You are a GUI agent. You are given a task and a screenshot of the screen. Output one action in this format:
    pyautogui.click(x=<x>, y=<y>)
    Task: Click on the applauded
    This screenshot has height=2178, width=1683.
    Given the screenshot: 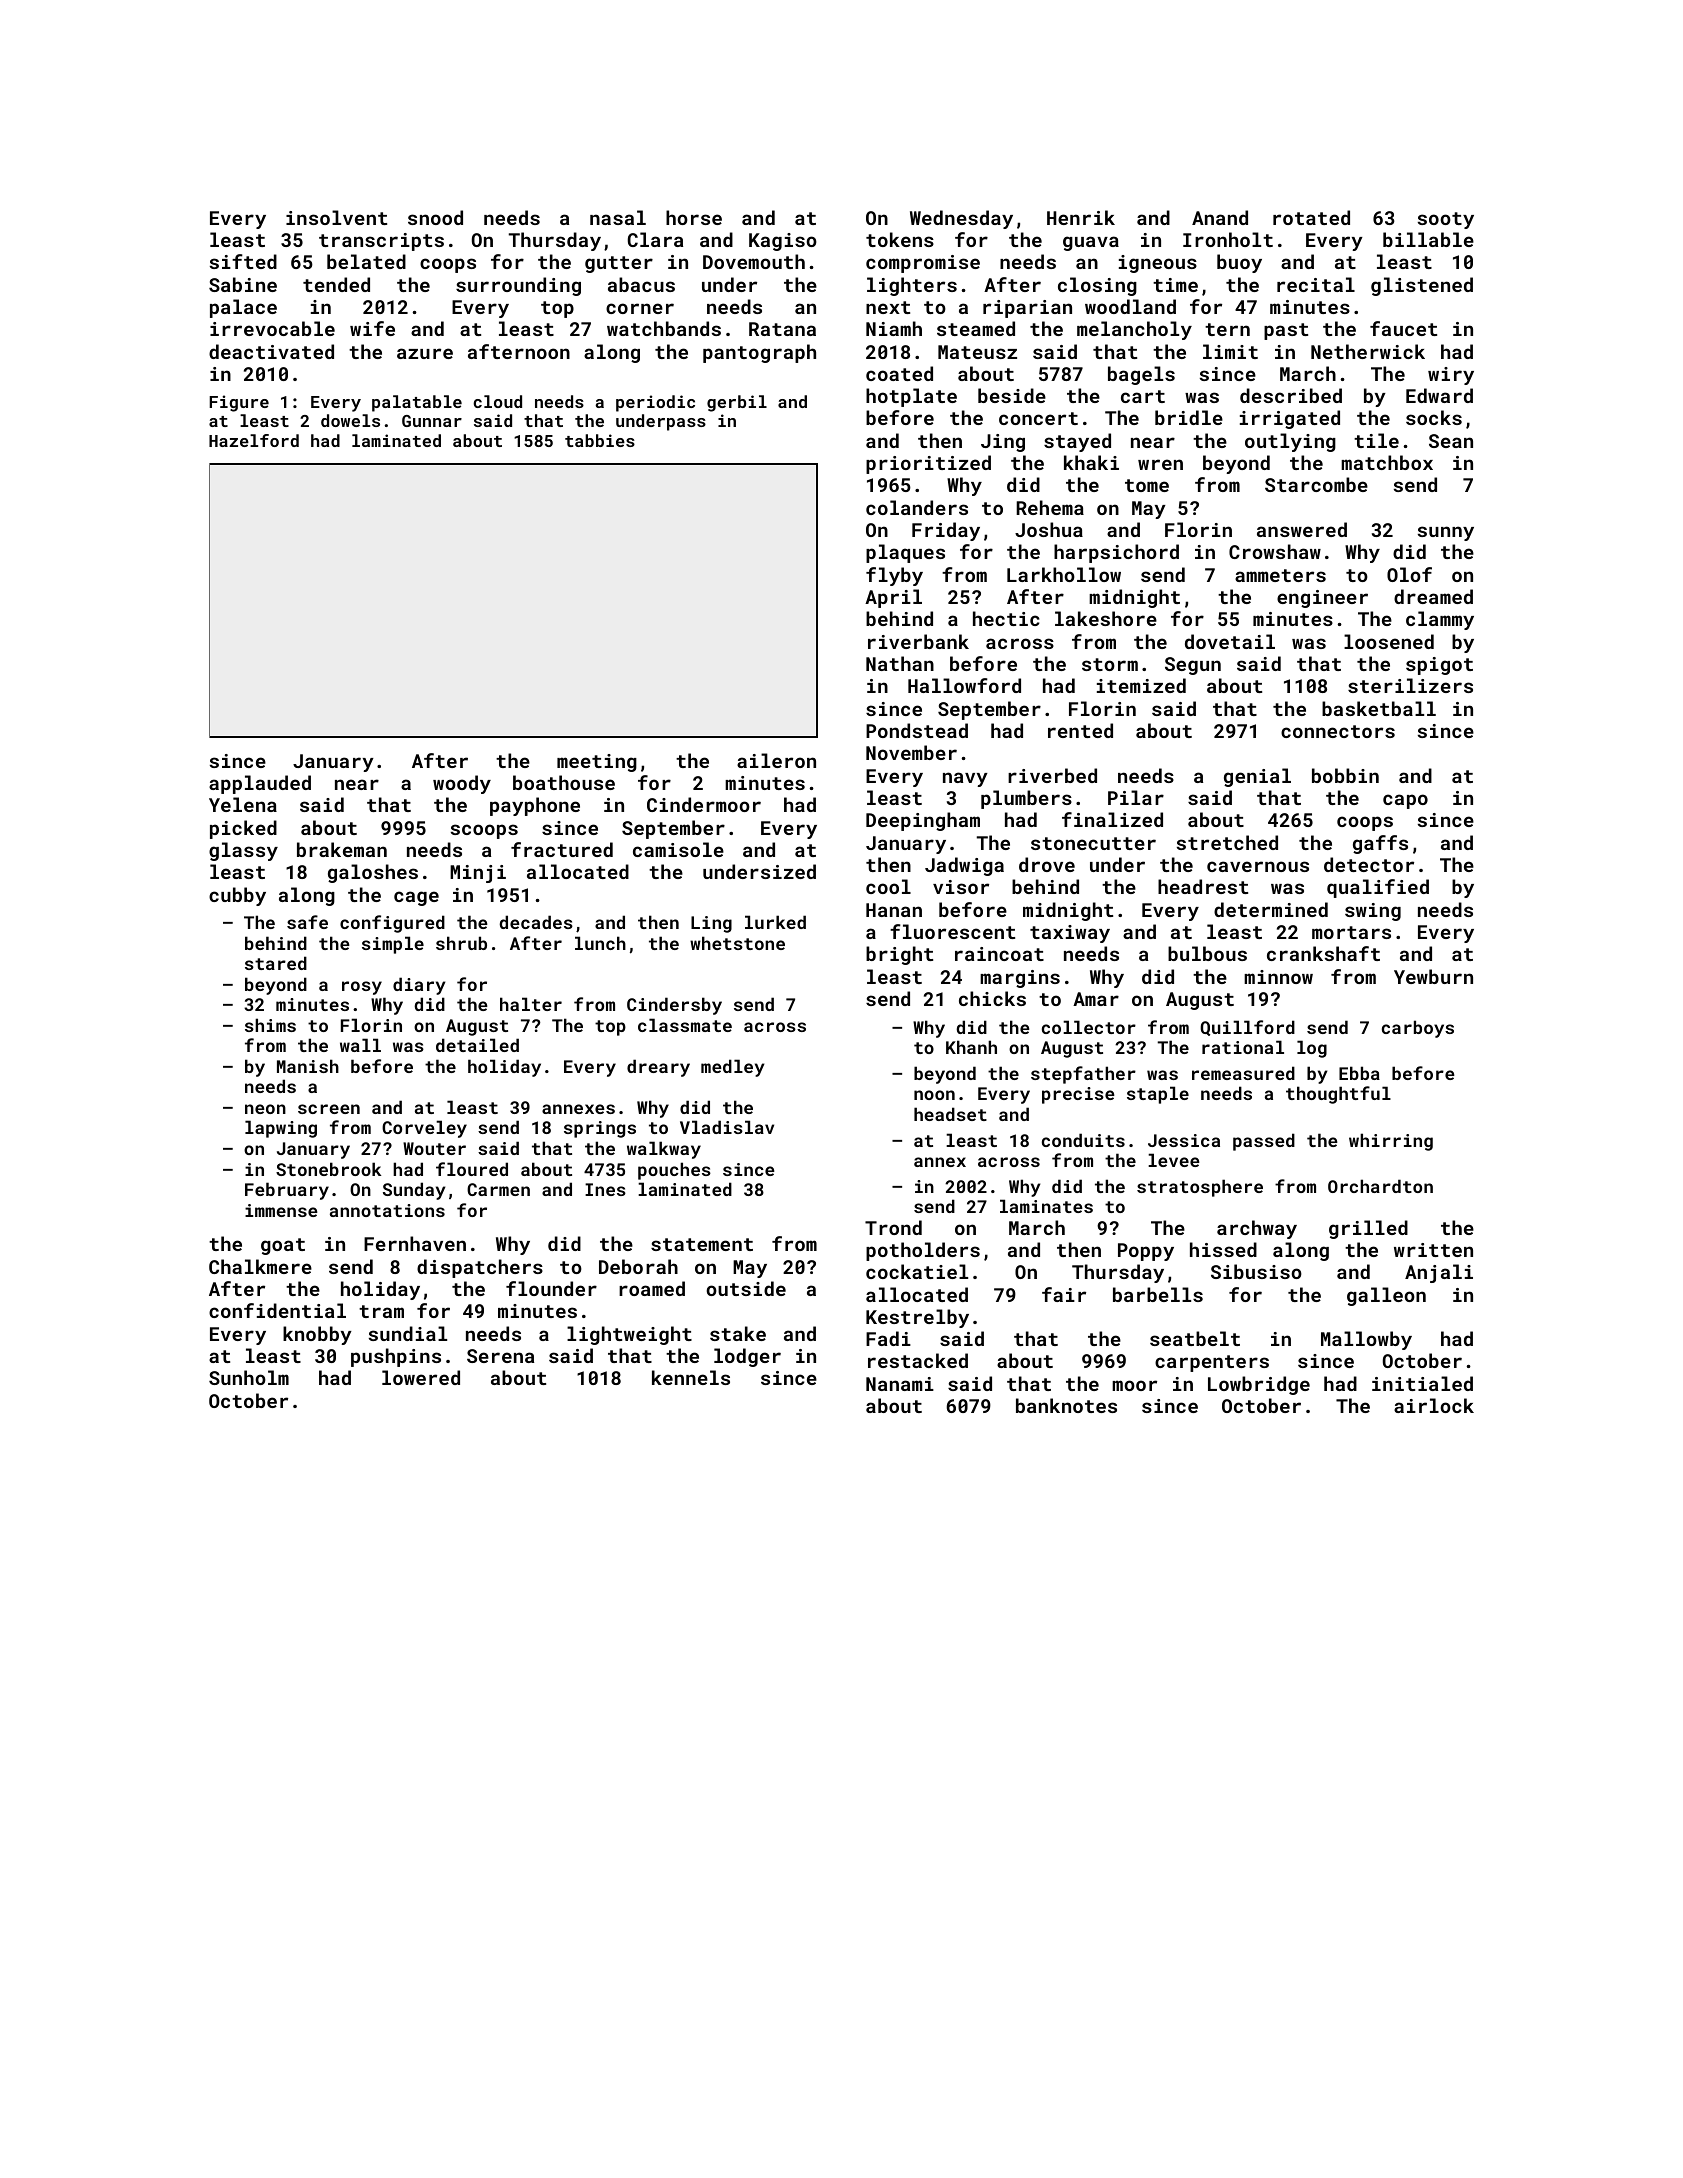 What is the action you would take?
    pyautogui.click(x=260, y=784)
